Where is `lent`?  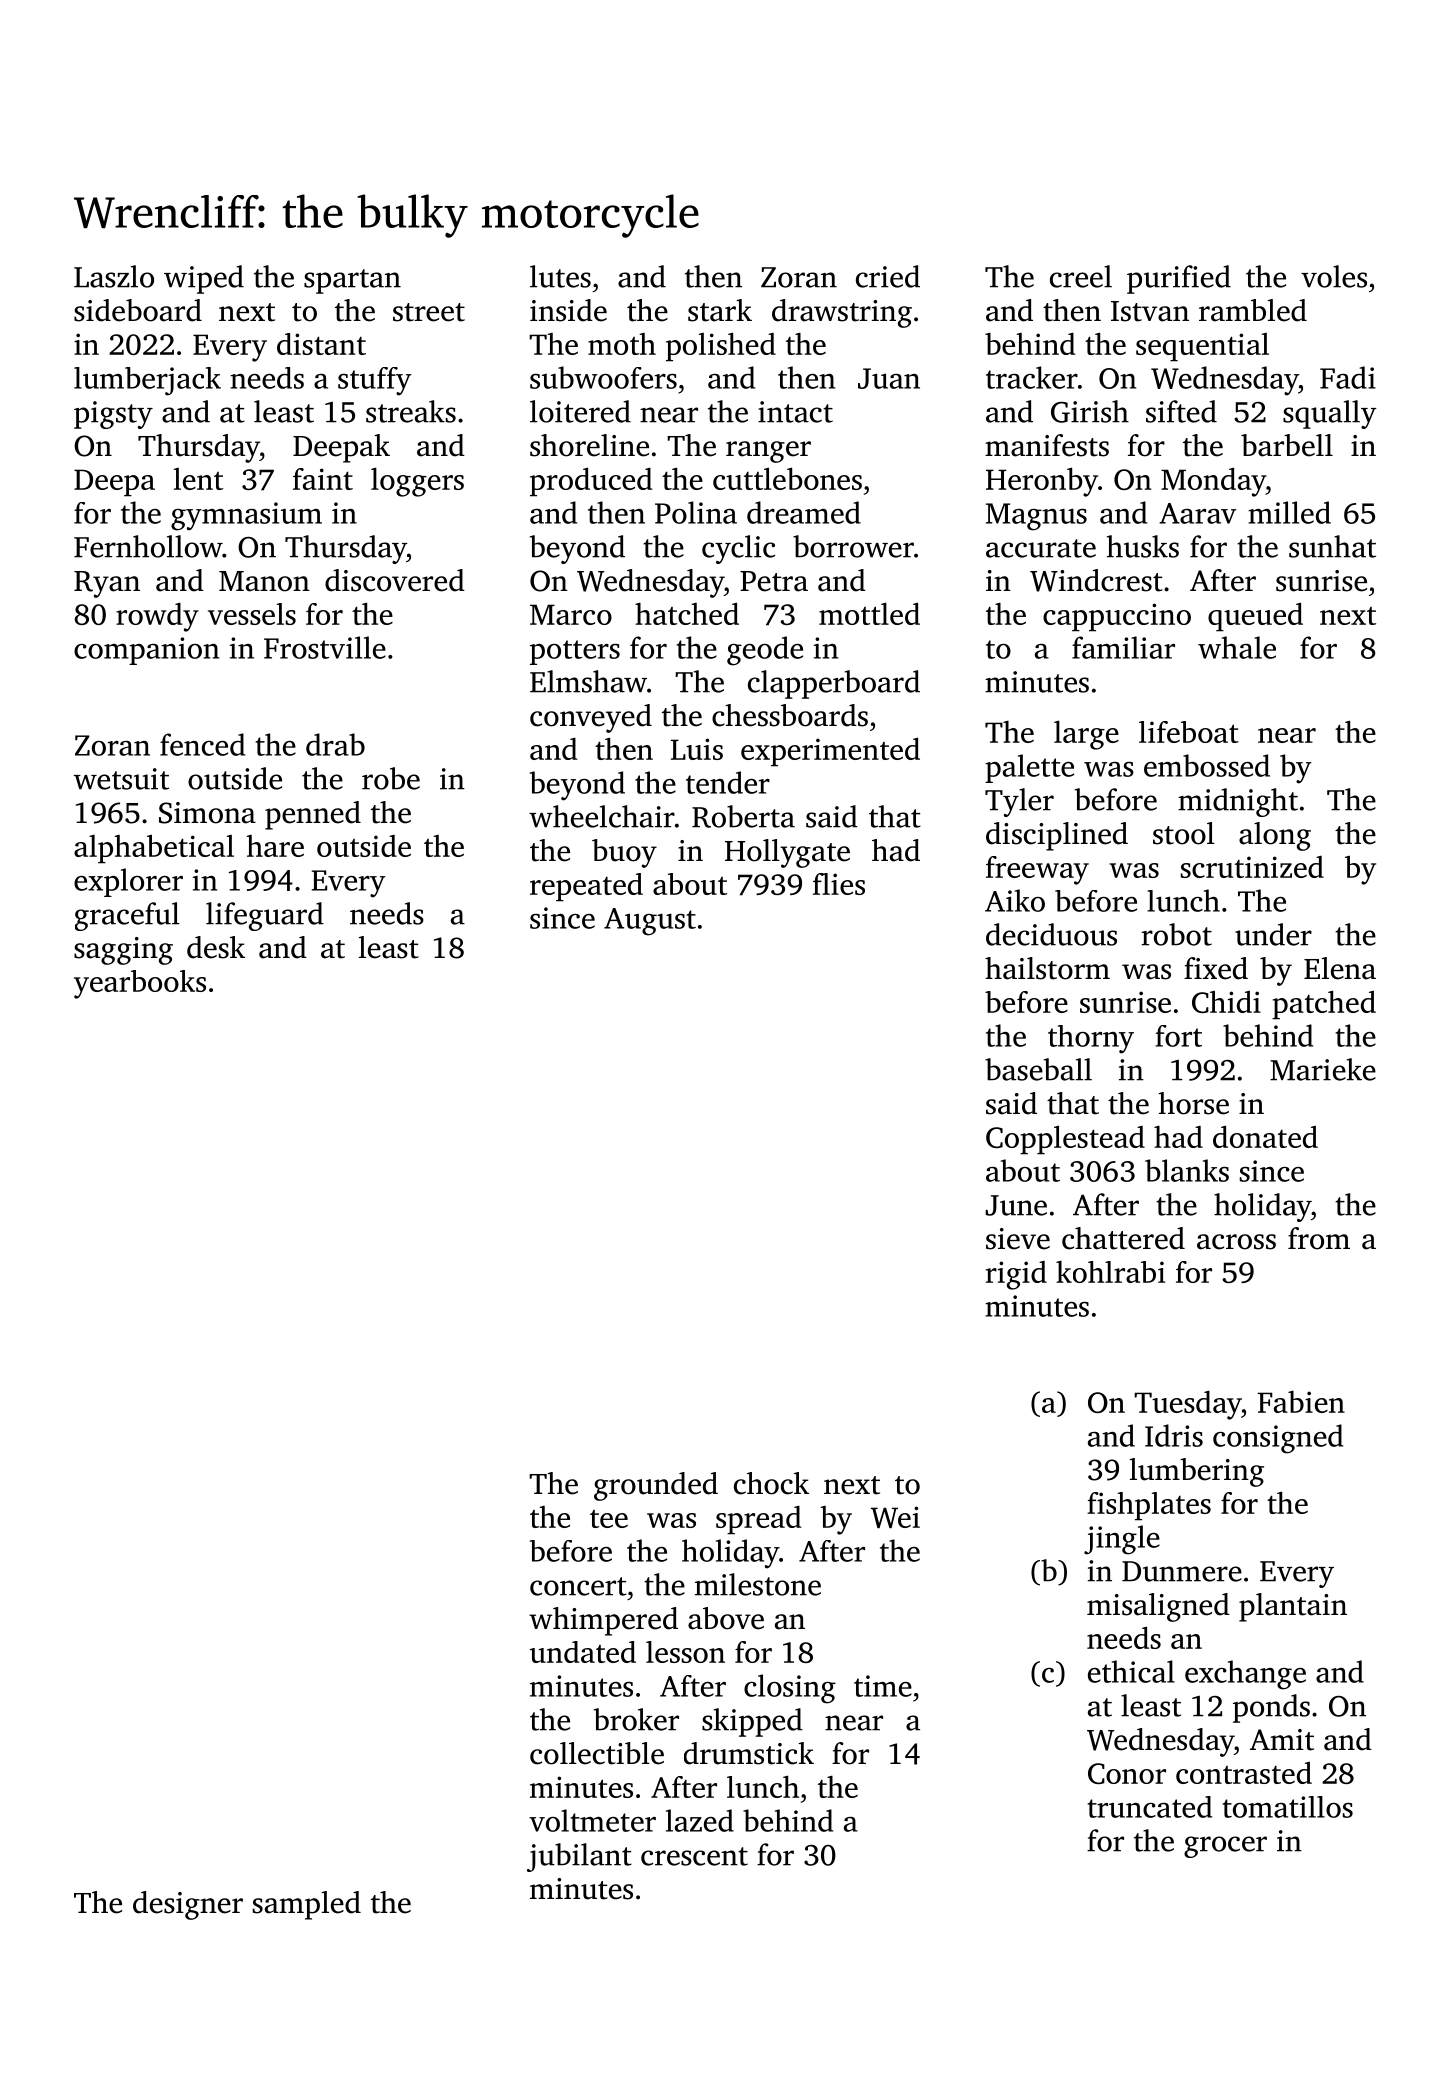
lent is located at coordinates (198, 479).
